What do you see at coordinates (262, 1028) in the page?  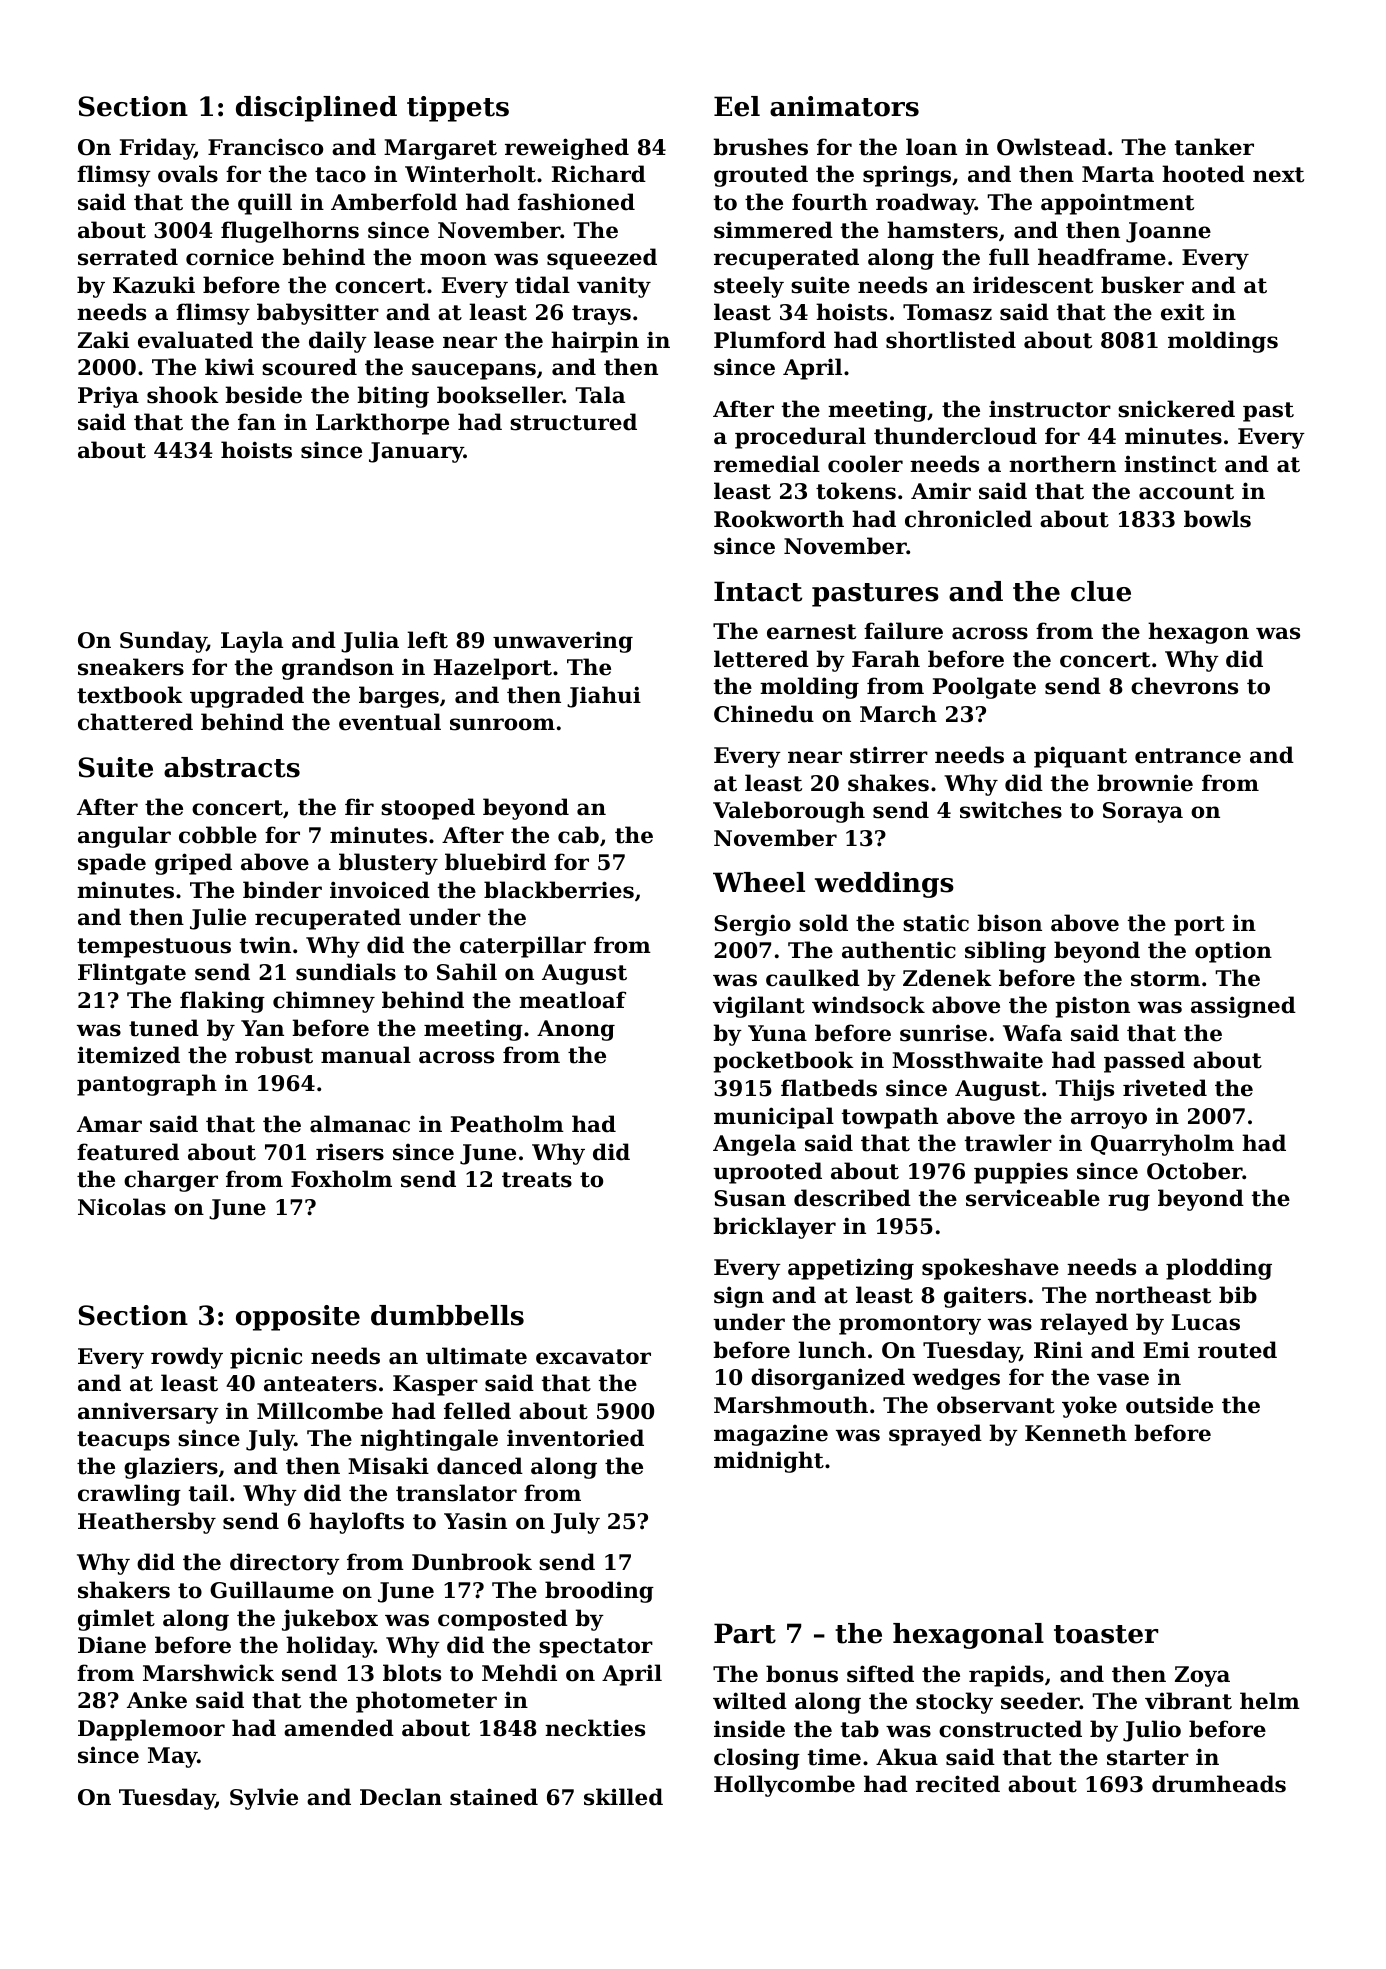 I see `Yan` at bounding box center [262, 1028].
